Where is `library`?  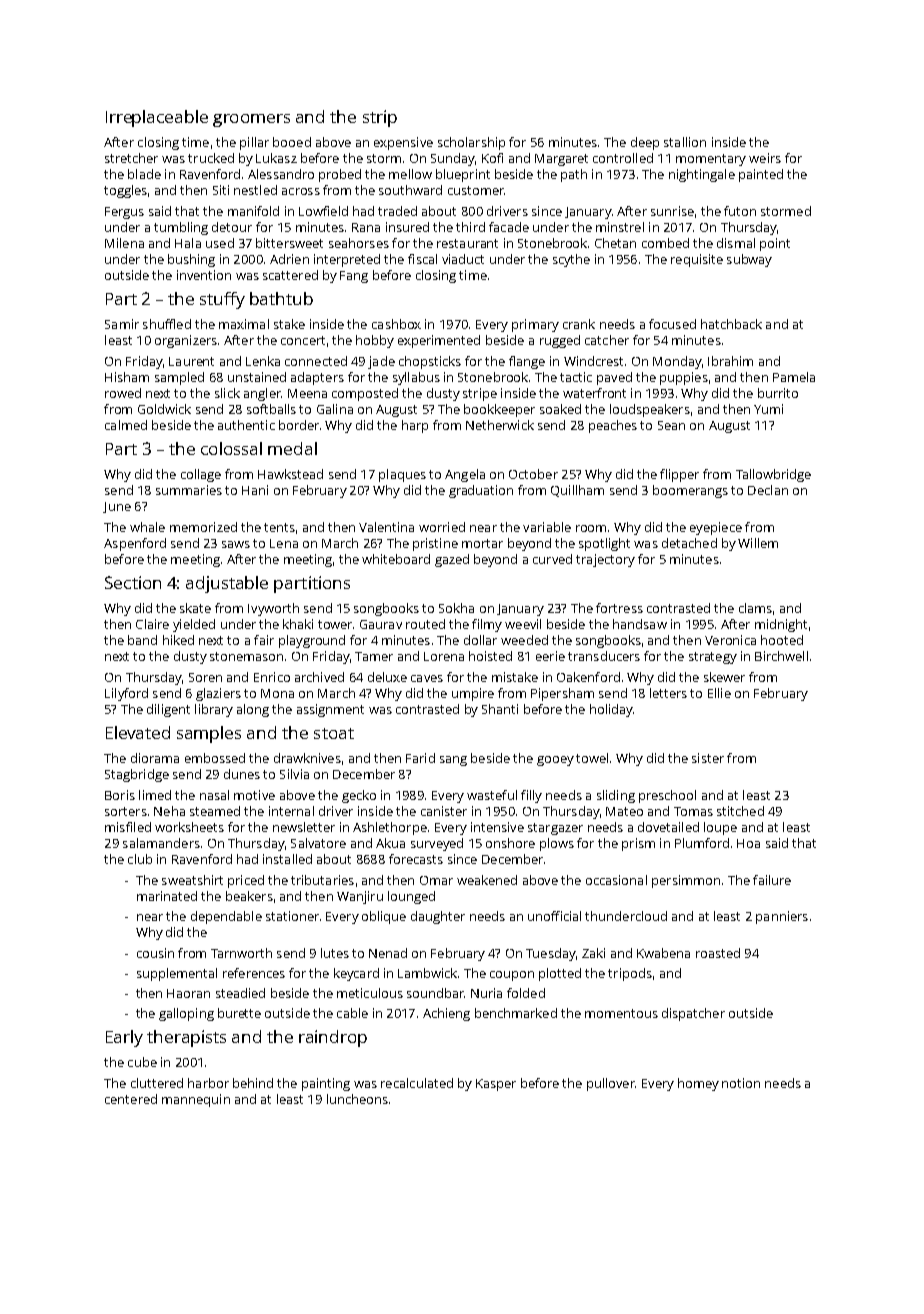
library is located at coordinates (214, 710).
